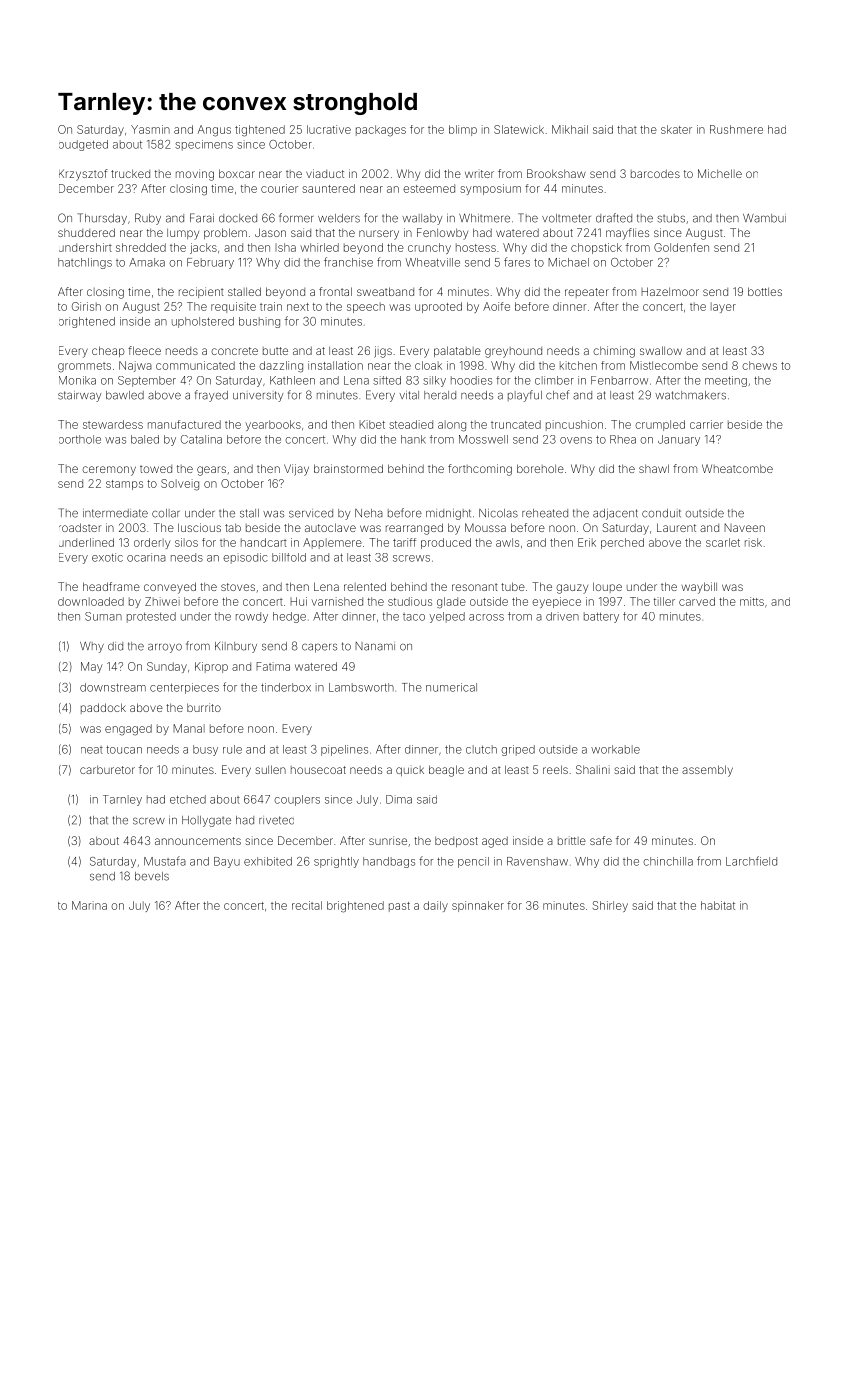 This document has width=849, height=1400. I want to click on Michelle, so click(720, 173).
